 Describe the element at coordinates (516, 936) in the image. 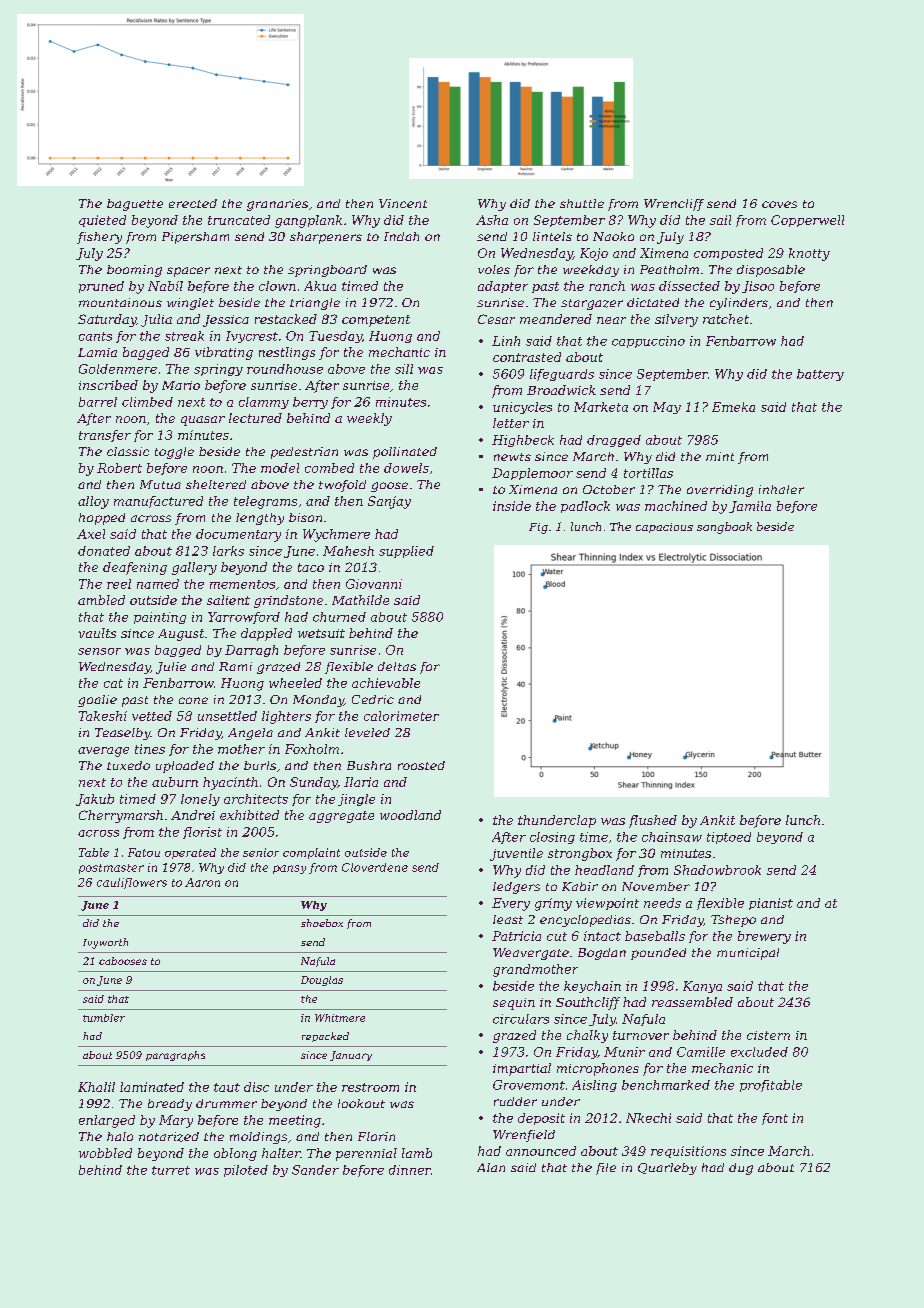

I see `Patricia` at that location.
